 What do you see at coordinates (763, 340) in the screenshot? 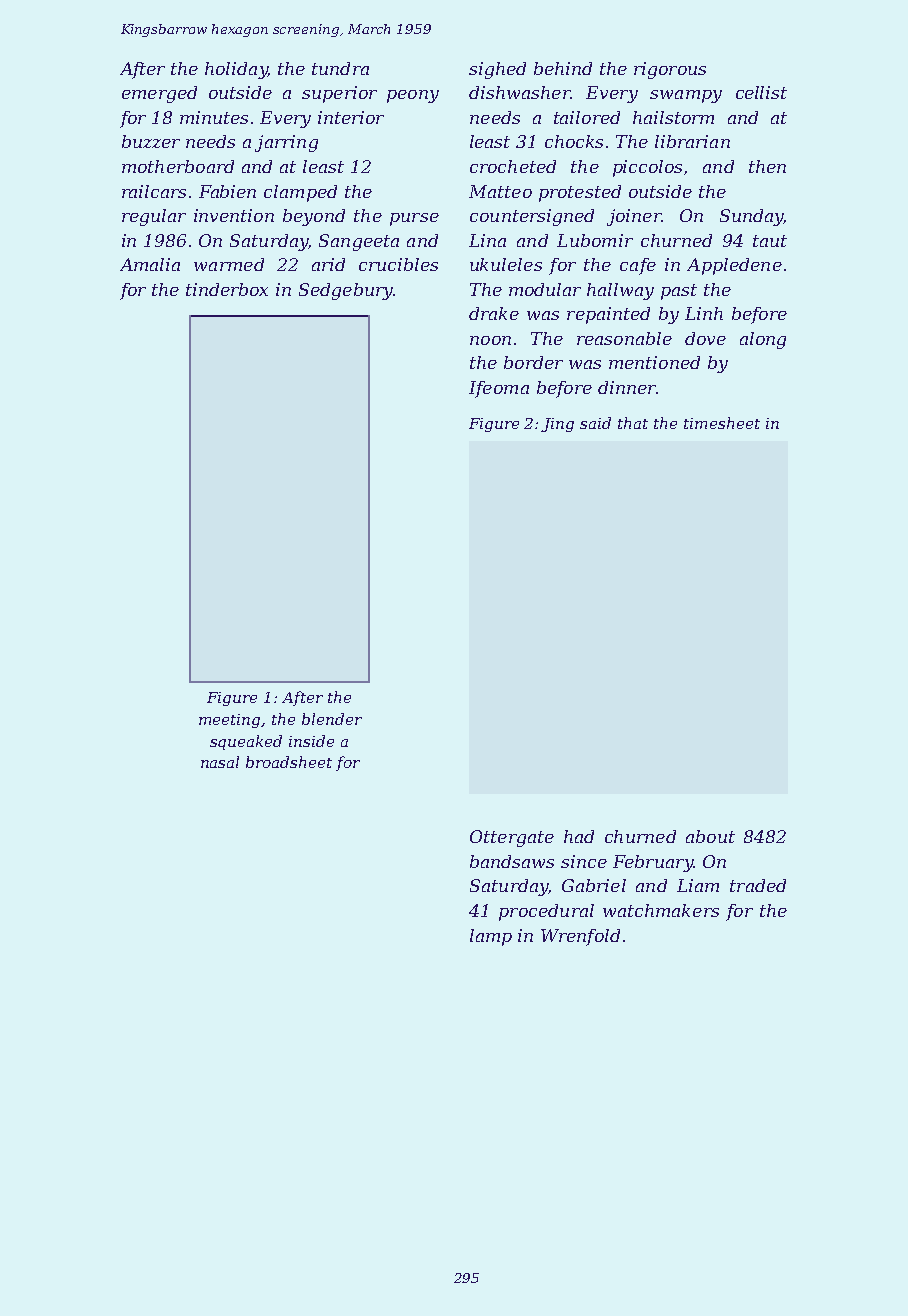
I see `along` at bounding box center [763, 340].
